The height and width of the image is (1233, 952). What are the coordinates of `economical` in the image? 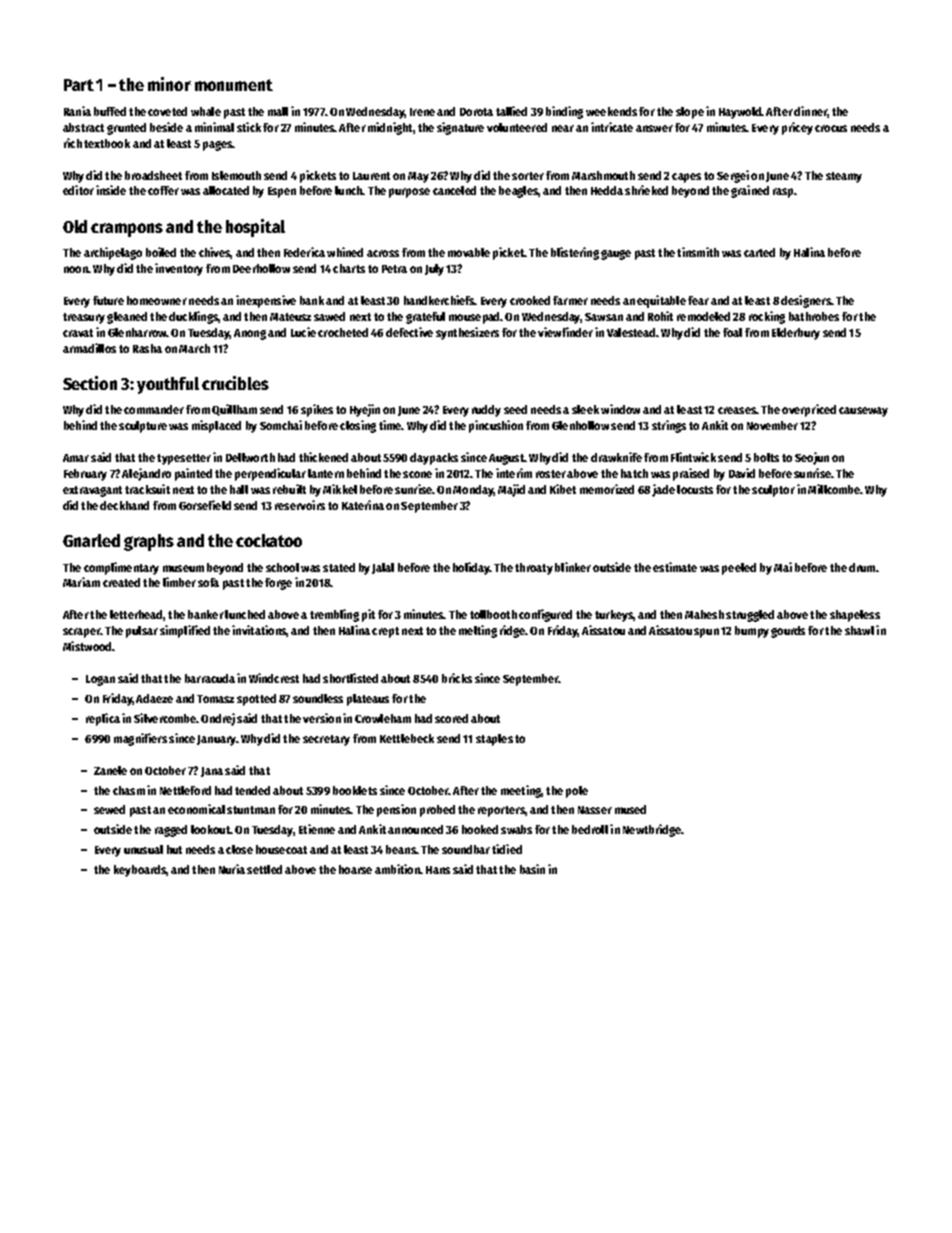 It's located at (196, 809).
